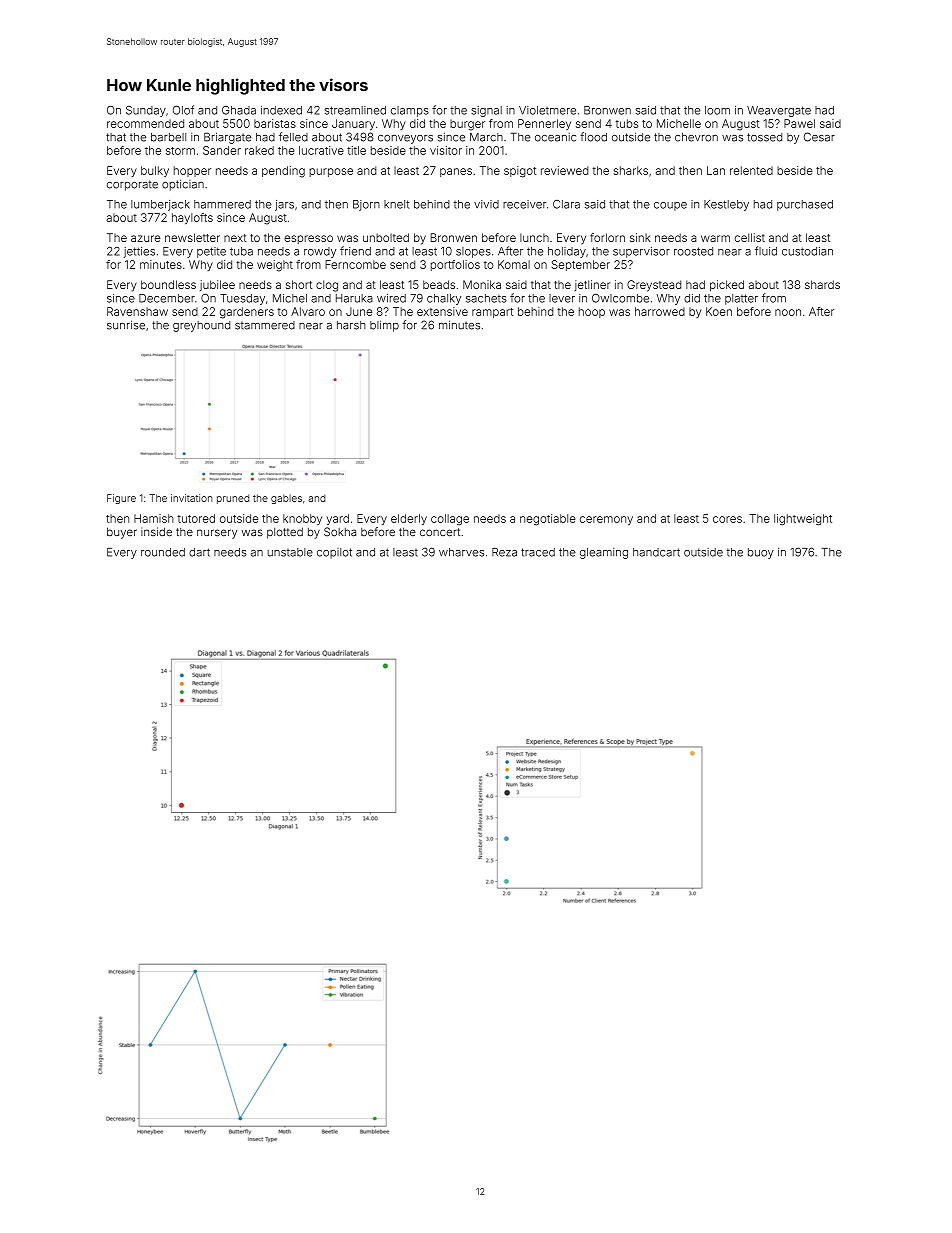 The width and height of the image is (952, 1233). I want to click on oceanic, so click(555, 137).
